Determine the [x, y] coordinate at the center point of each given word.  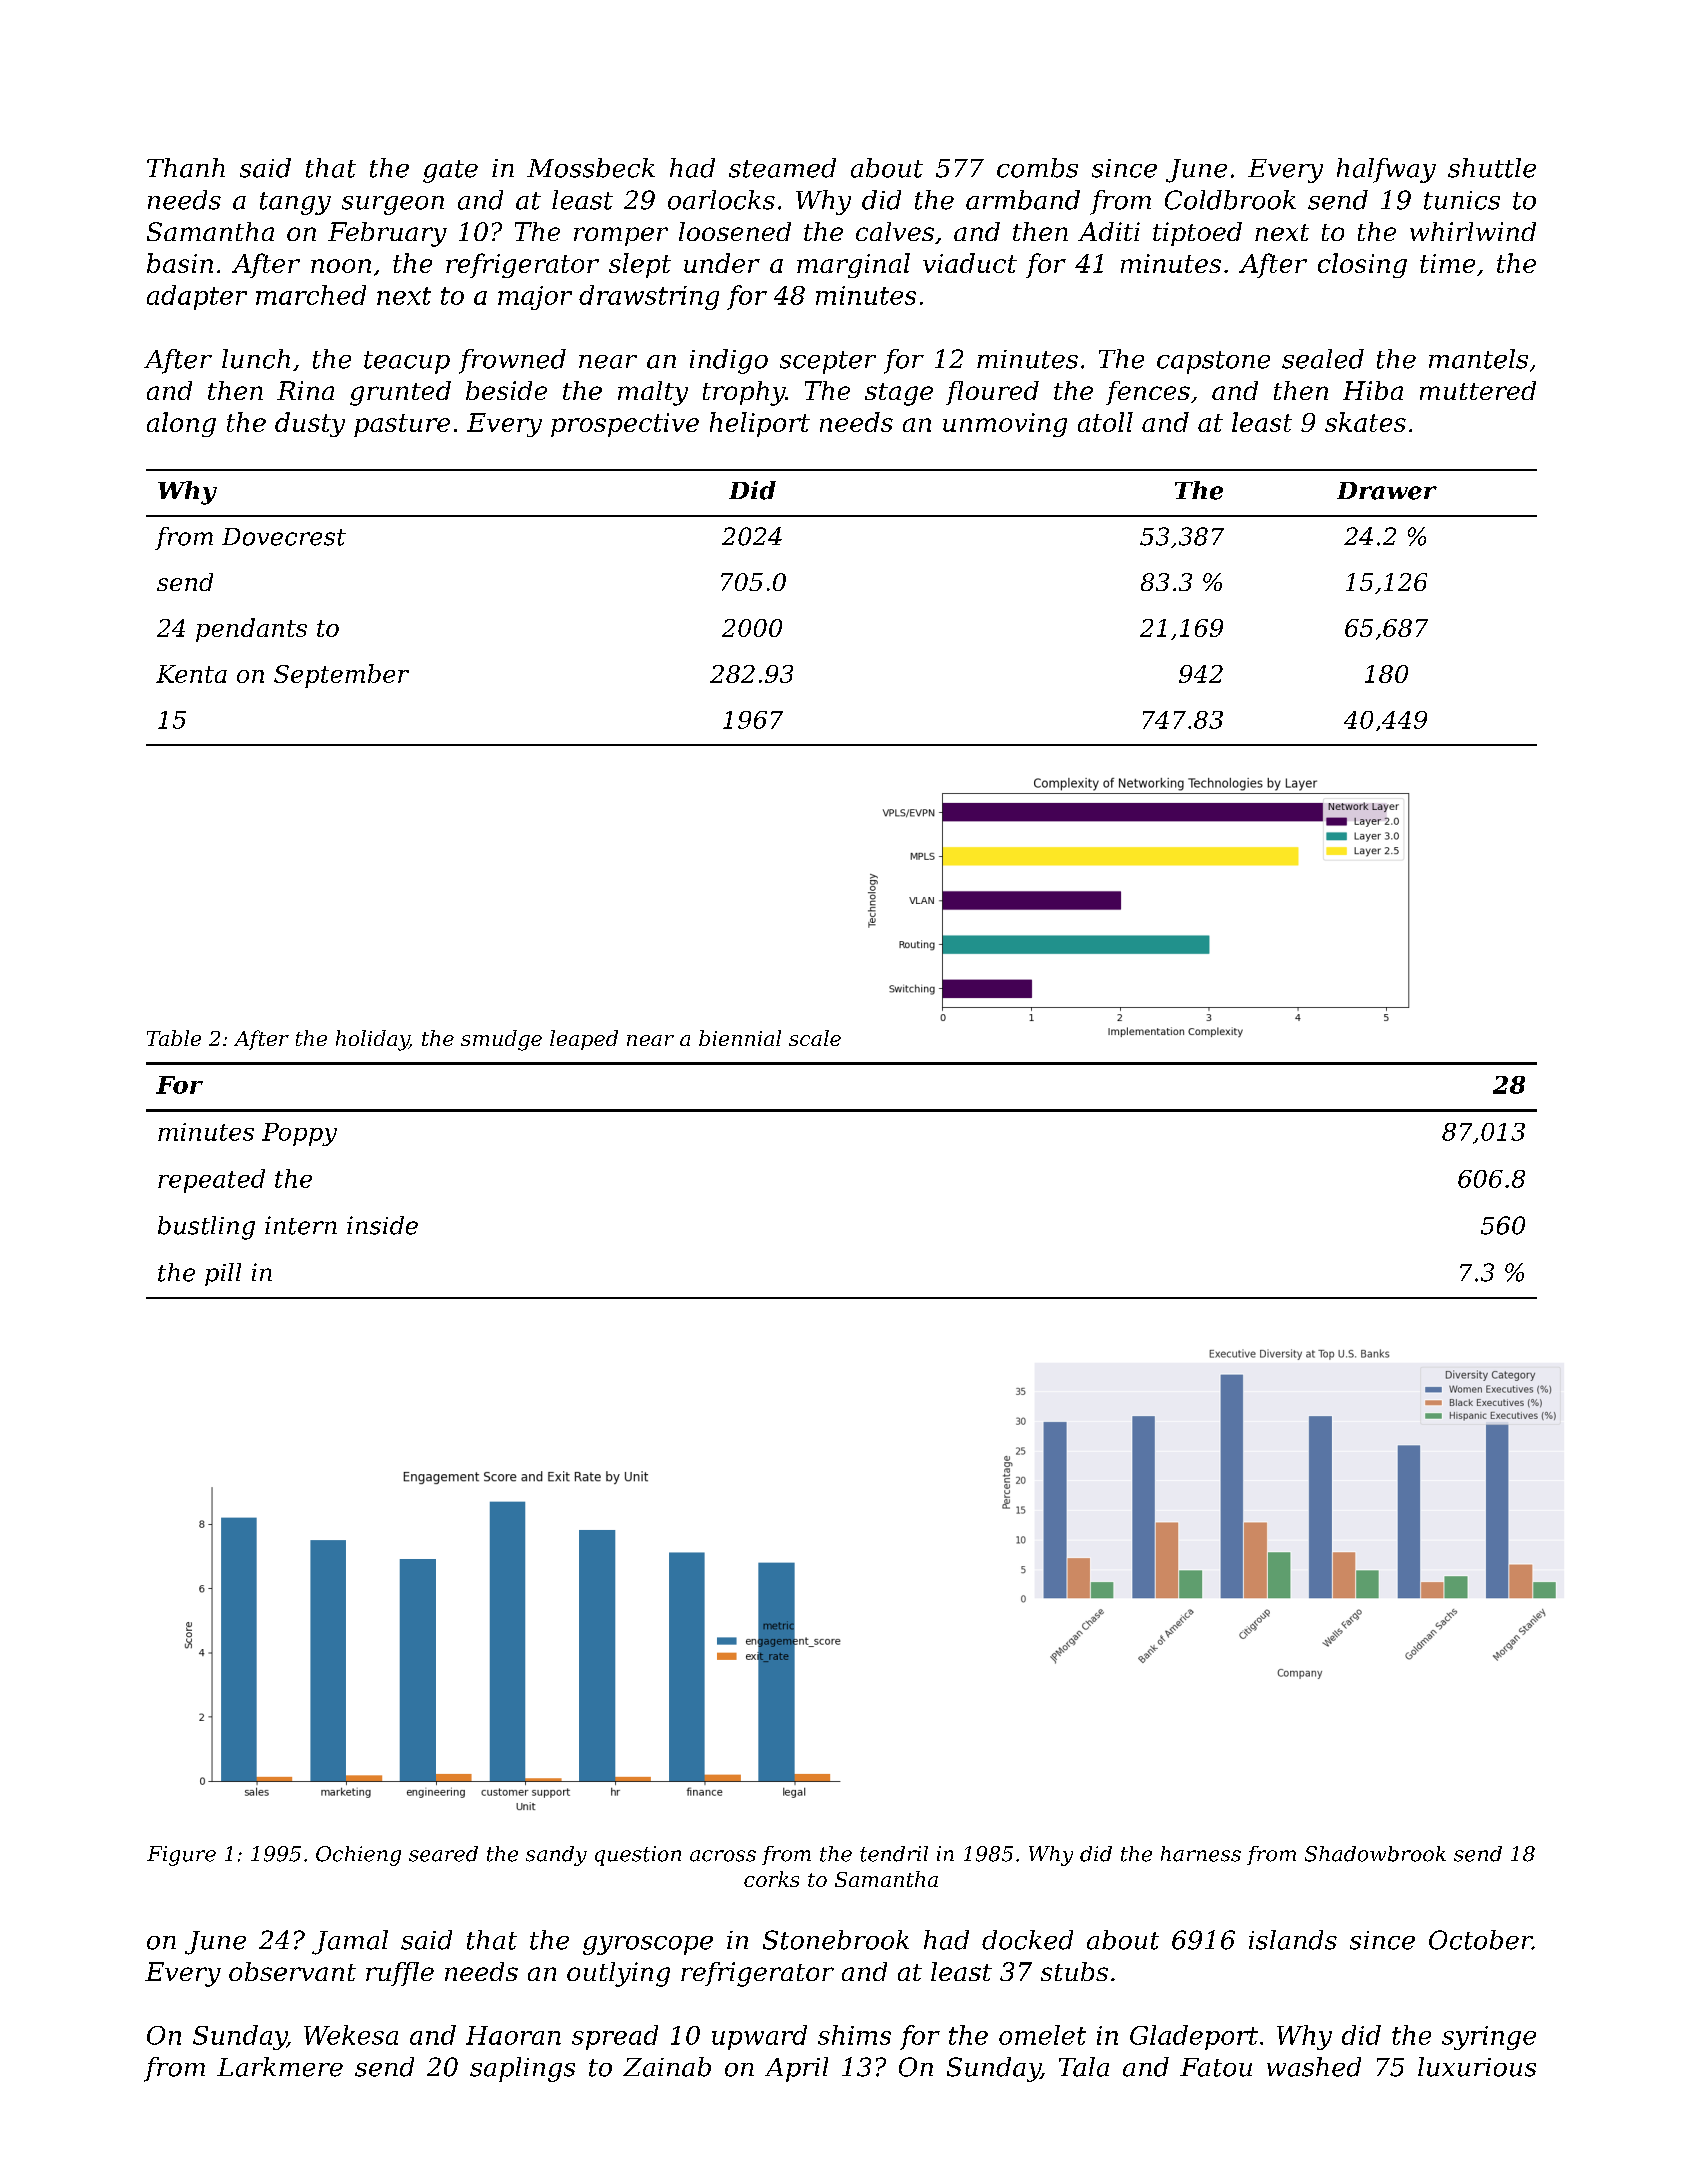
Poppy [299, 1134]
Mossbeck [591, 168]
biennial [740, 1038]
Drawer [1387, 491]
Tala [1084, 2067]
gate [450, 171]
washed [1314, 2067]
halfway [1386, 170]
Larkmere [280, 2067]
